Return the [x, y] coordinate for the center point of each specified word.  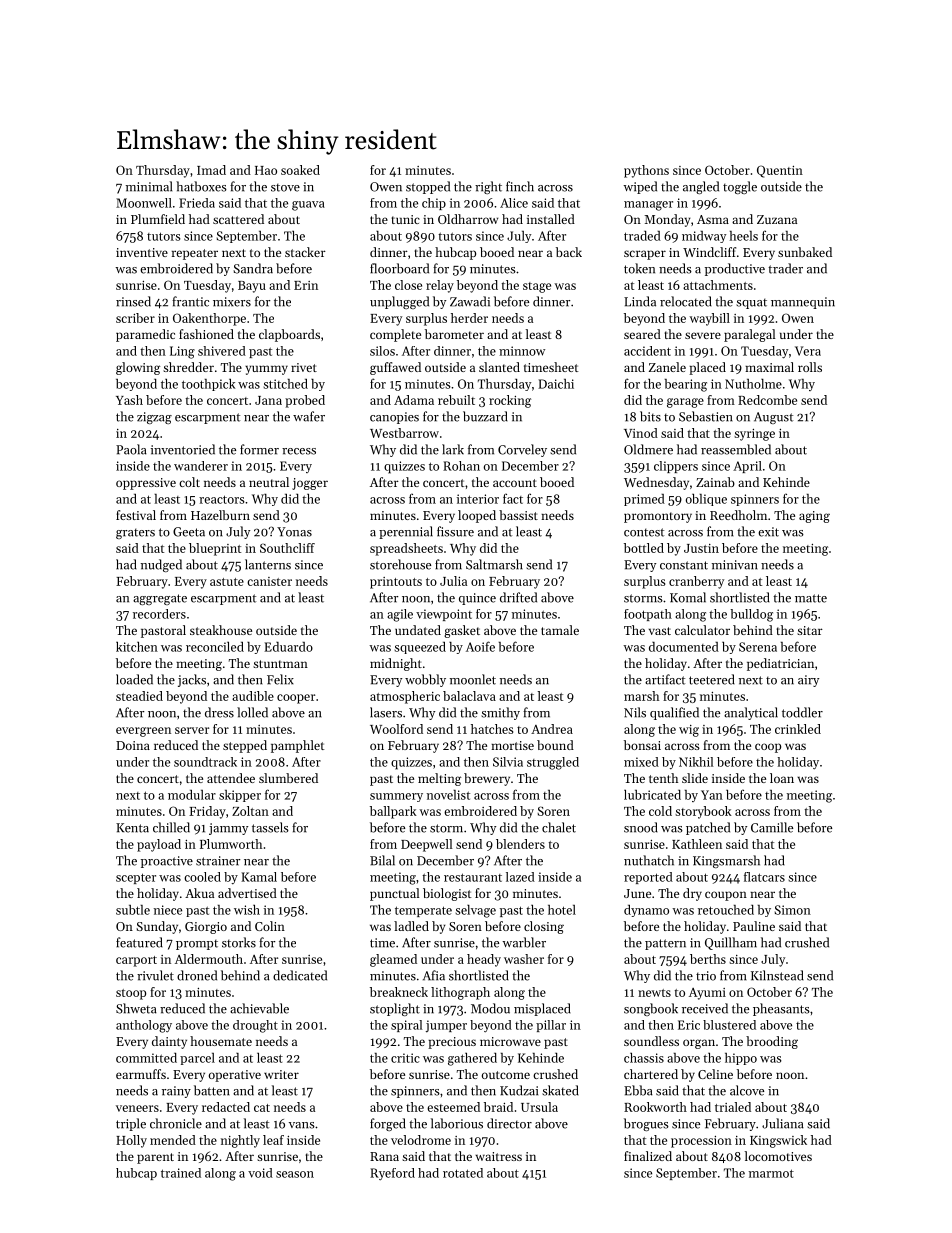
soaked [300, 170]
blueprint [215, 549]
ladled [411, 926]
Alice [514, 203]
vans [302, 1125]
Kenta [132, 828]
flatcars [764, 877]
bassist [518, 515]
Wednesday [656, 483]
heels [744, 236]
